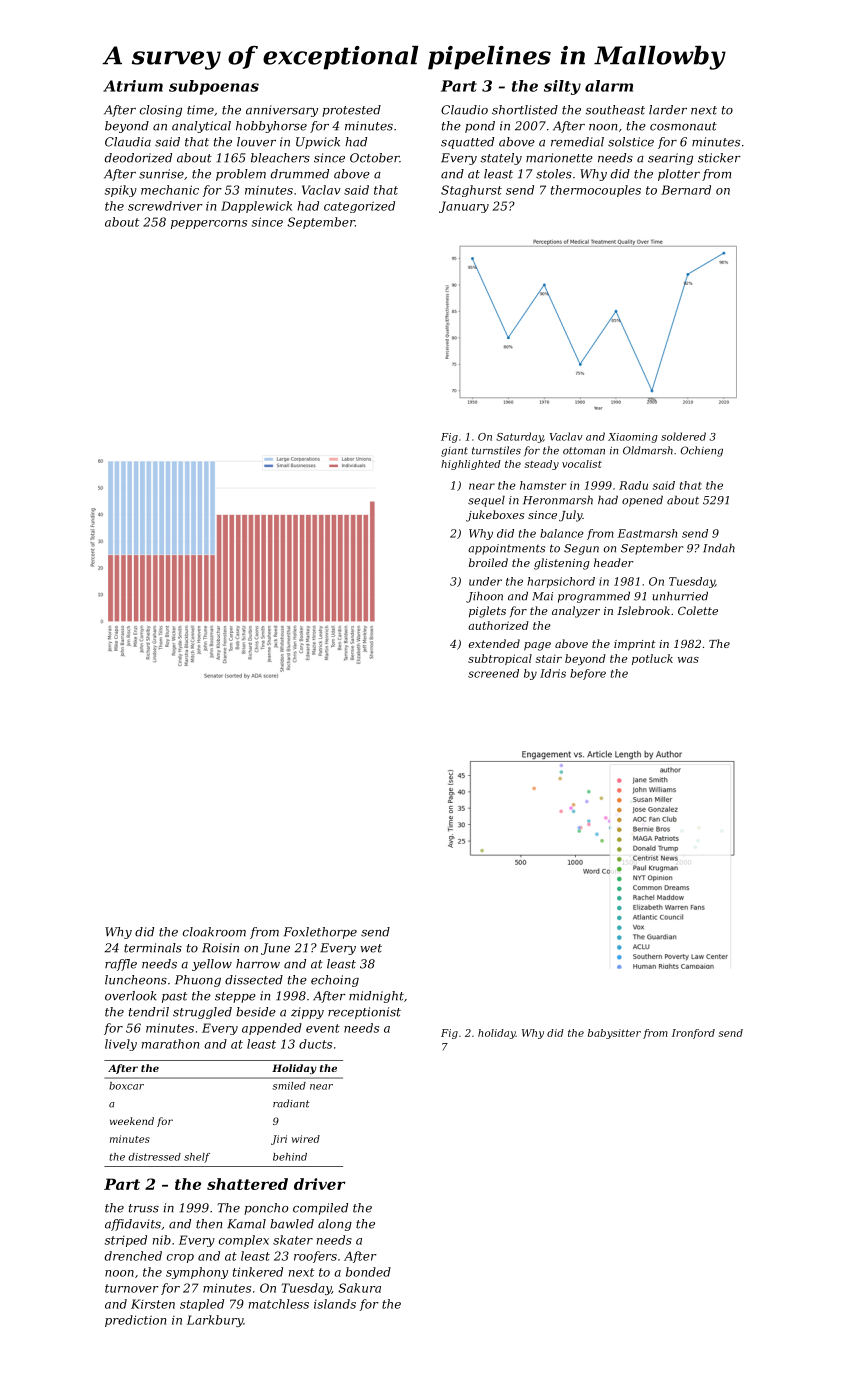  I want to click on drenched, so click(133, 1256).
